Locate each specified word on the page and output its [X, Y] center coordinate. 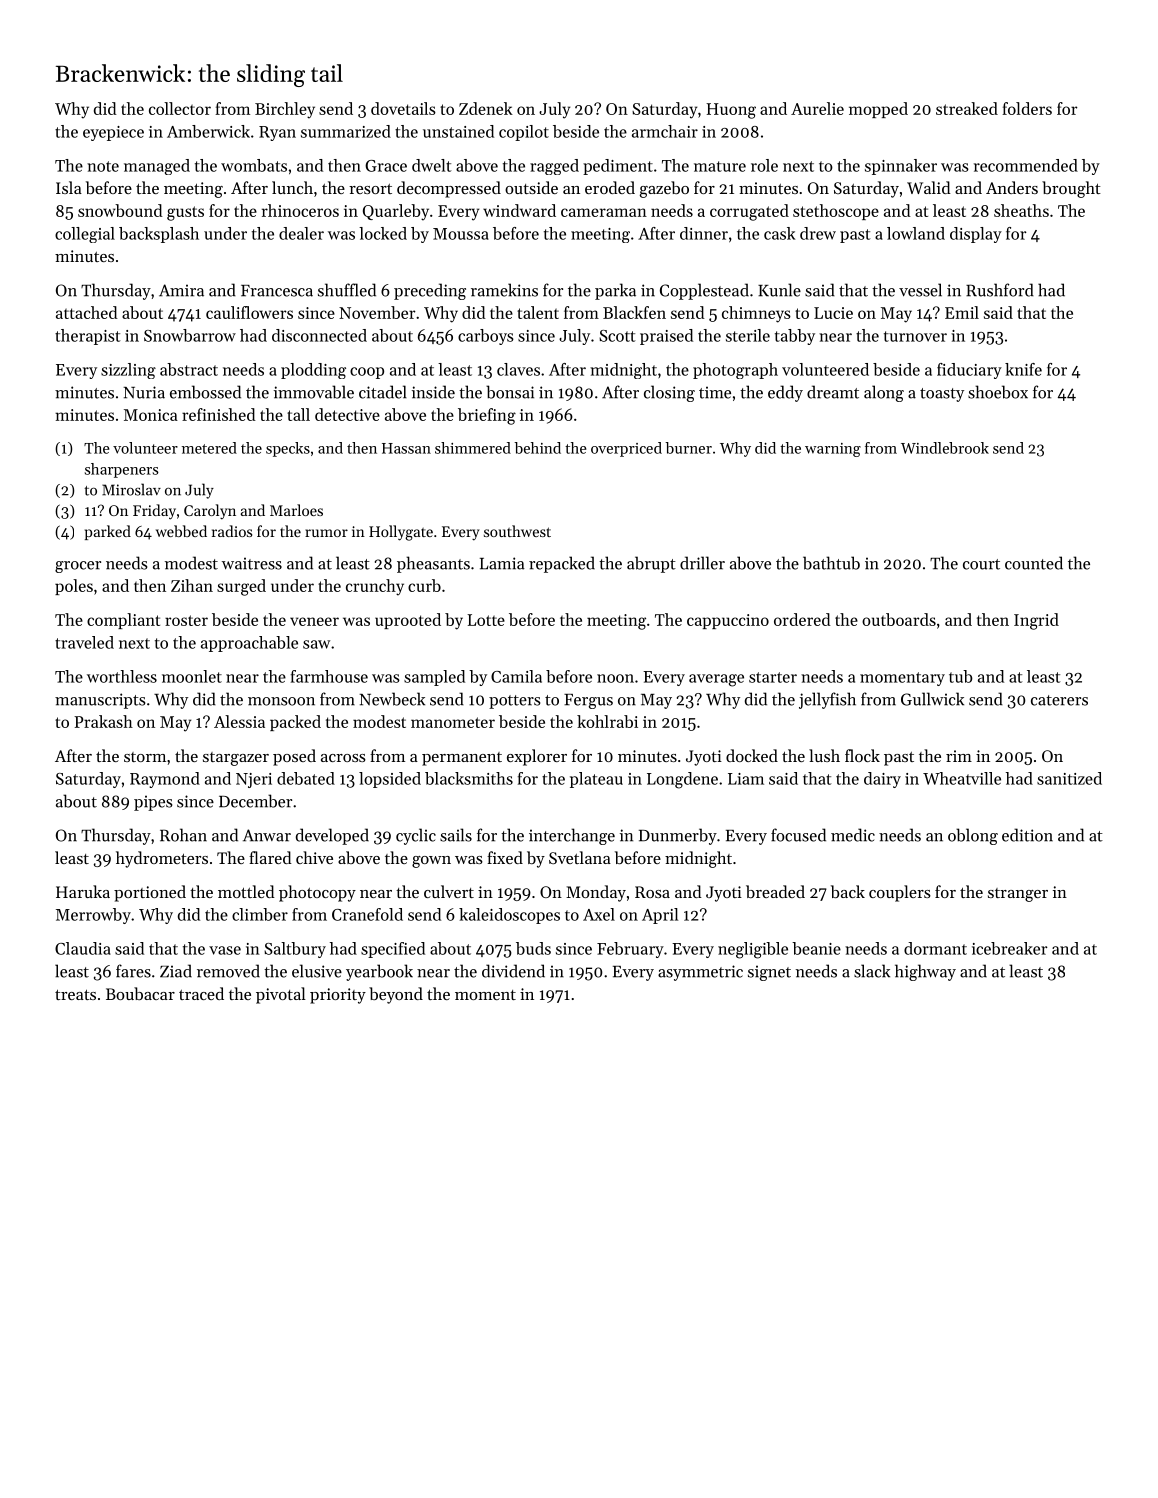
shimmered [473, 448]
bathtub [831, 563]
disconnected [319, 335]
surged [241, 587]
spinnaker [901, 167]
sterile [748, 335]
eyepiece [113, 133]
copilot [524, 133]
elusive [317, 971]
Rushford [1000, 290]
